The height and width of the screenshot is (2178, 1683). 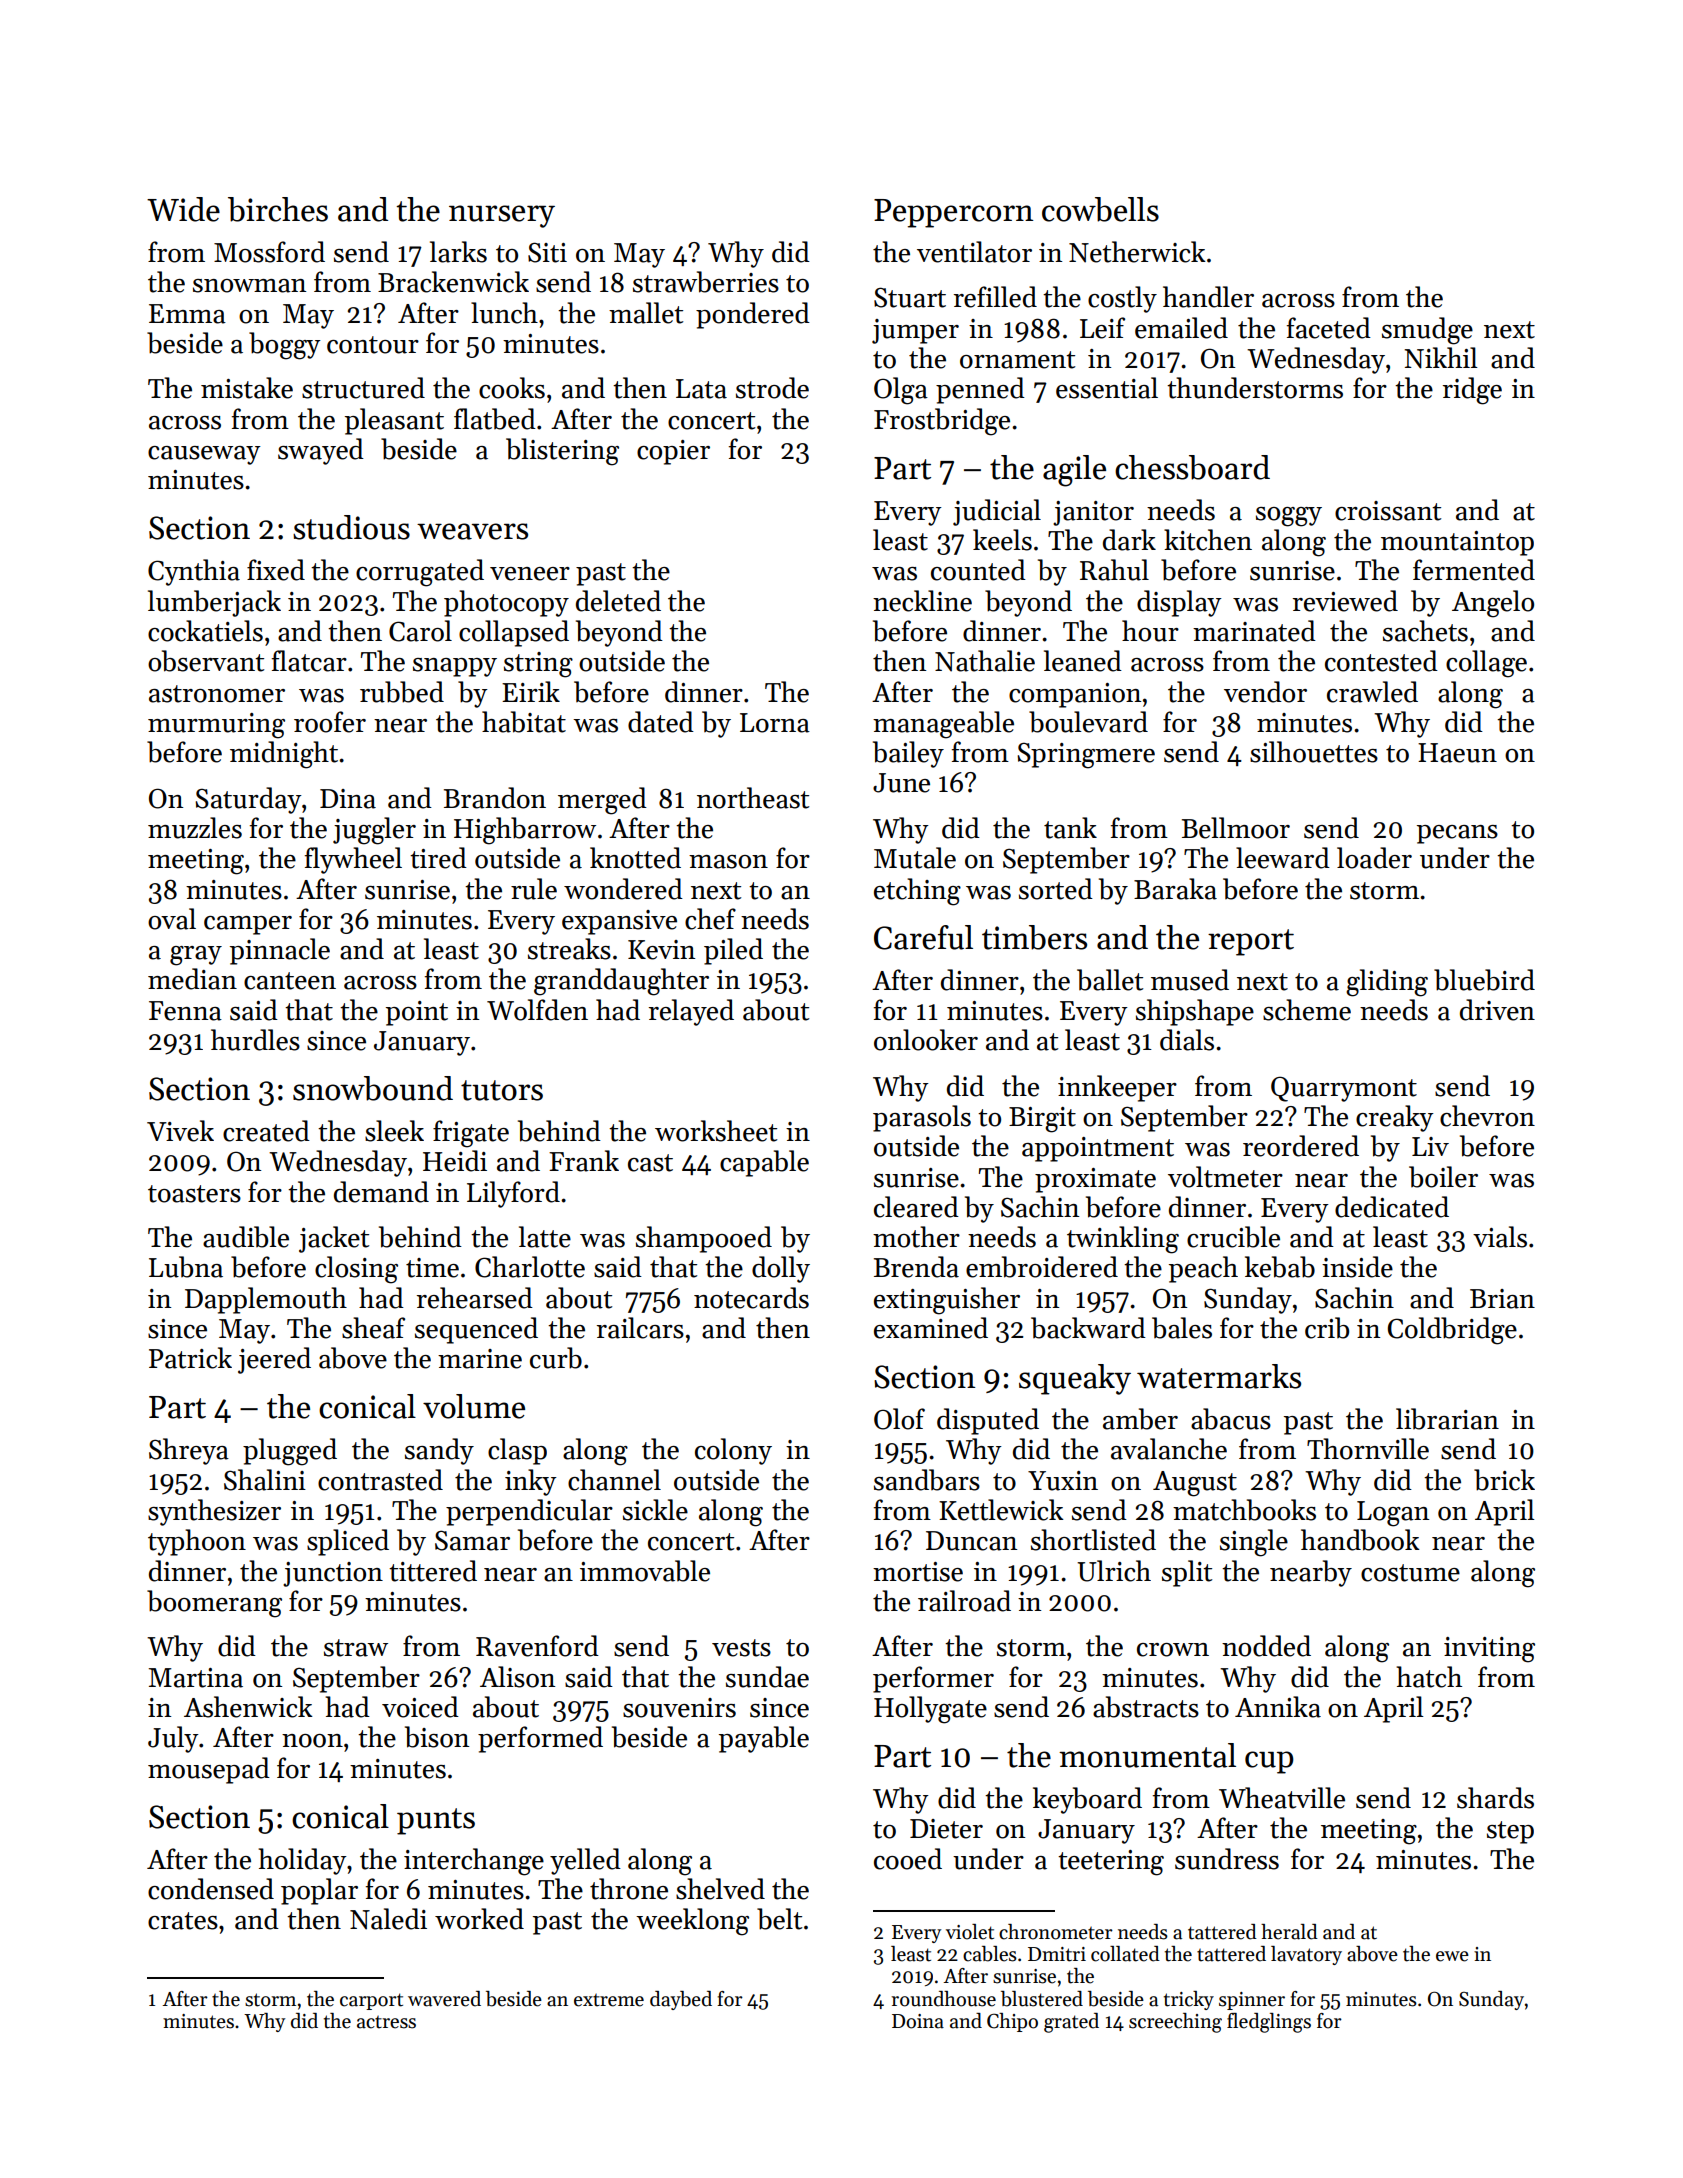 I want to click on Alison, so click(x=517, y=1677).
